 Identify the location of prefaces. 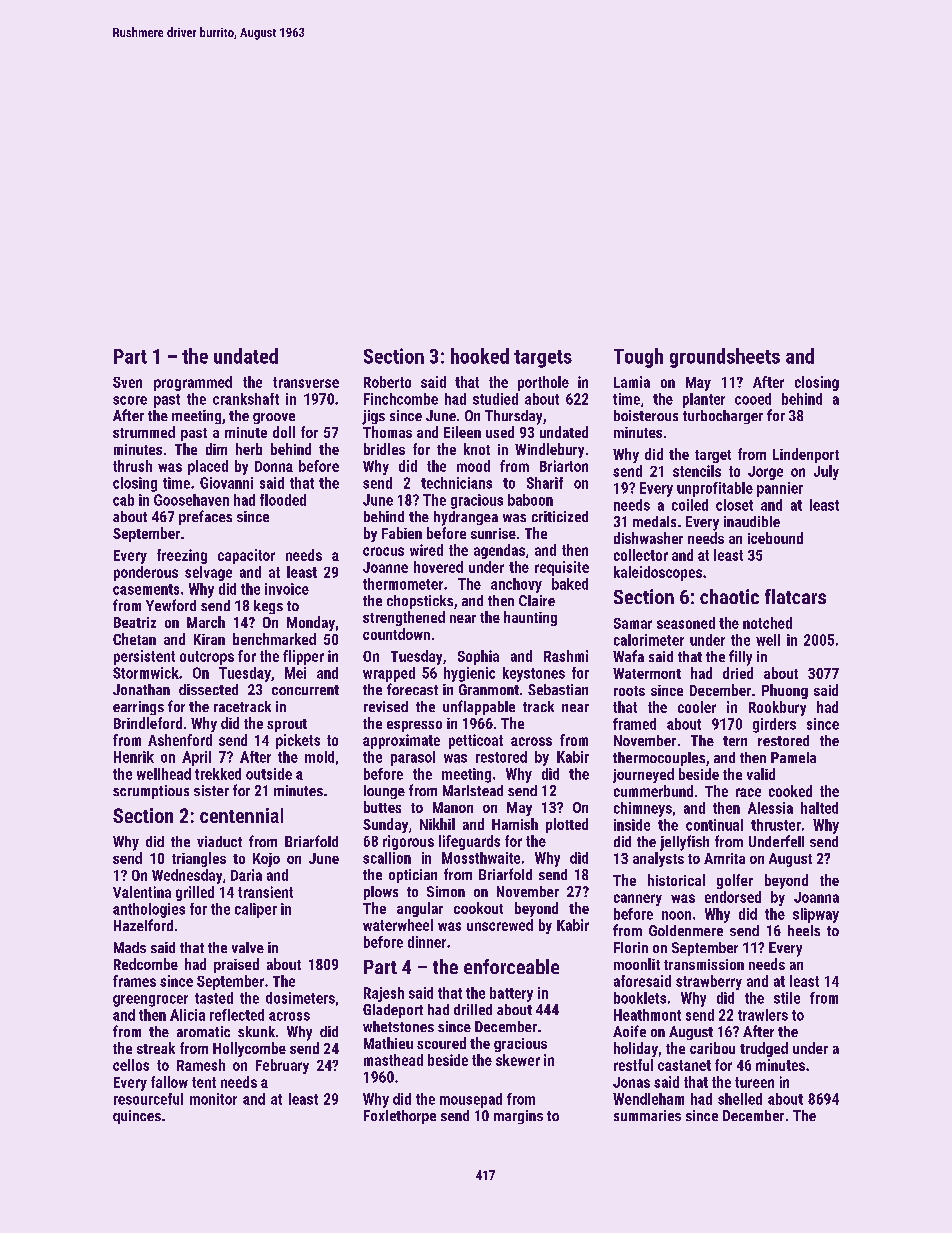
(205, 517).
